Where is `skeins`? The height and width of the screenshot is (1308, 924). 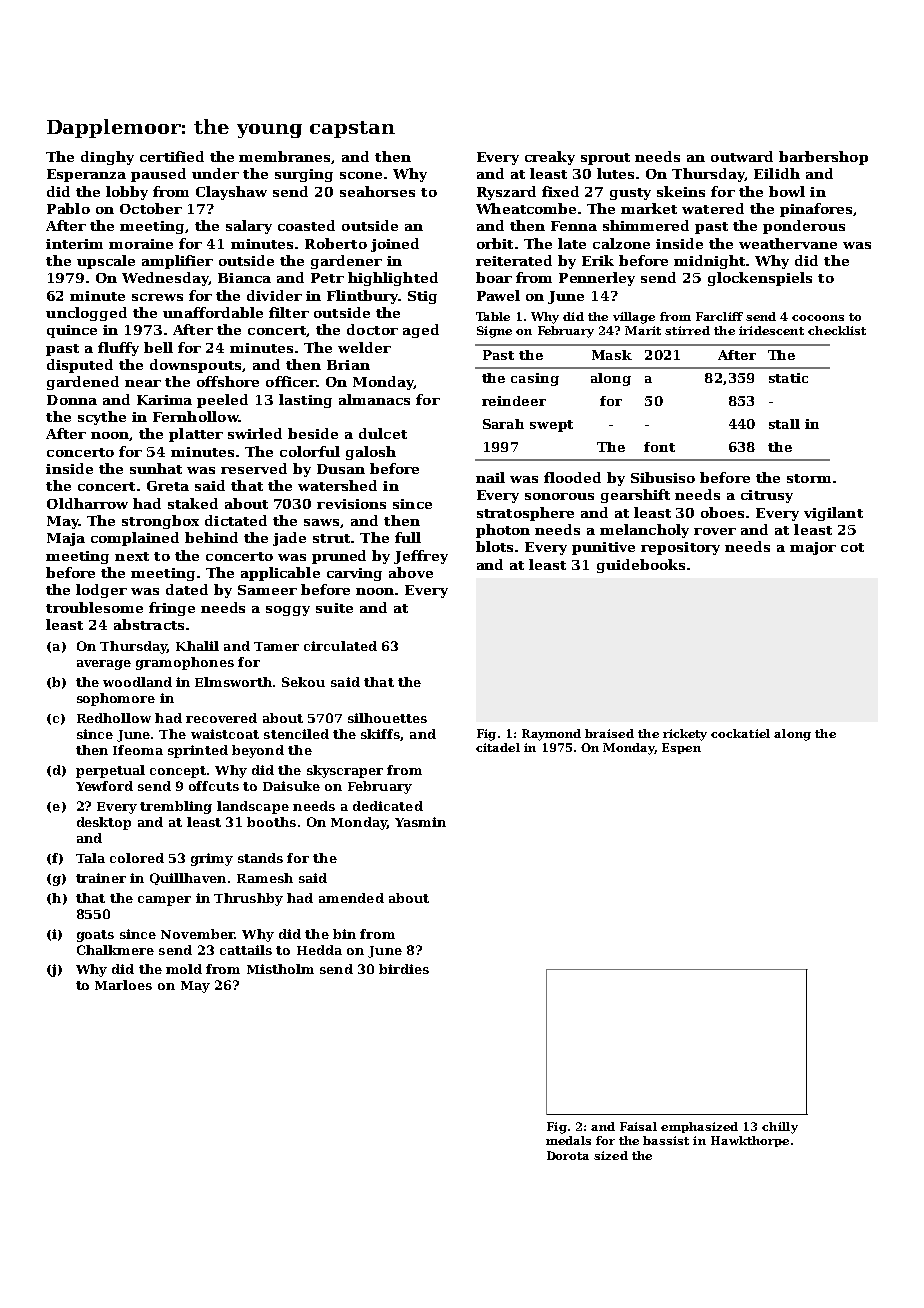
skeins is located at coordinates (681, 191).
